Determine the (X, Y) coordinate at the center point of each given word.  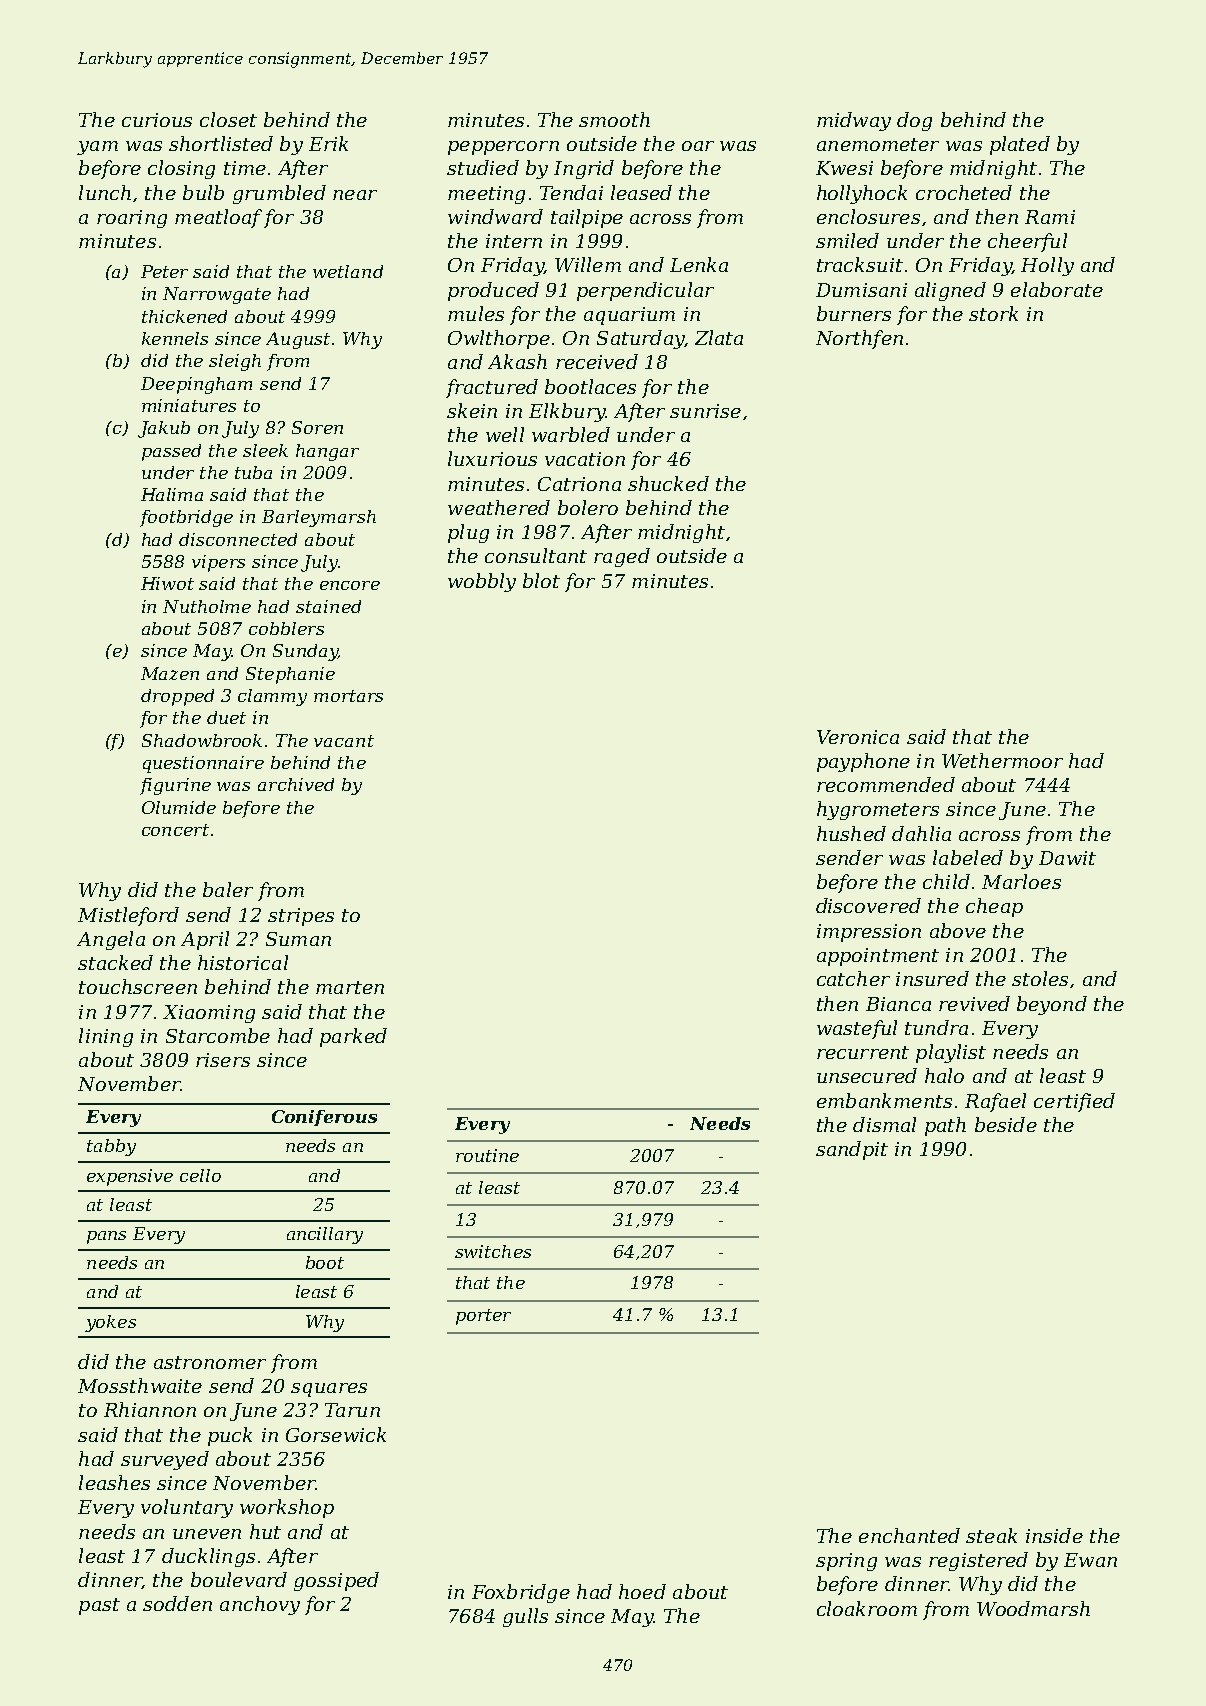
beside (1006, 1124)
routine (487, 1155)
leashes (114, 1482)
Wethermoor (1002, 760)
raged (622, 557)
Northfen (859, 339)
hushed (851, 833)
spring (846, 1562)
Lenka (699, 264)
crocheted (964, 192)
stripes (301, 917)
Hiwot (167, 583)
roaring (132, 219)
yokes (110, 1323)
